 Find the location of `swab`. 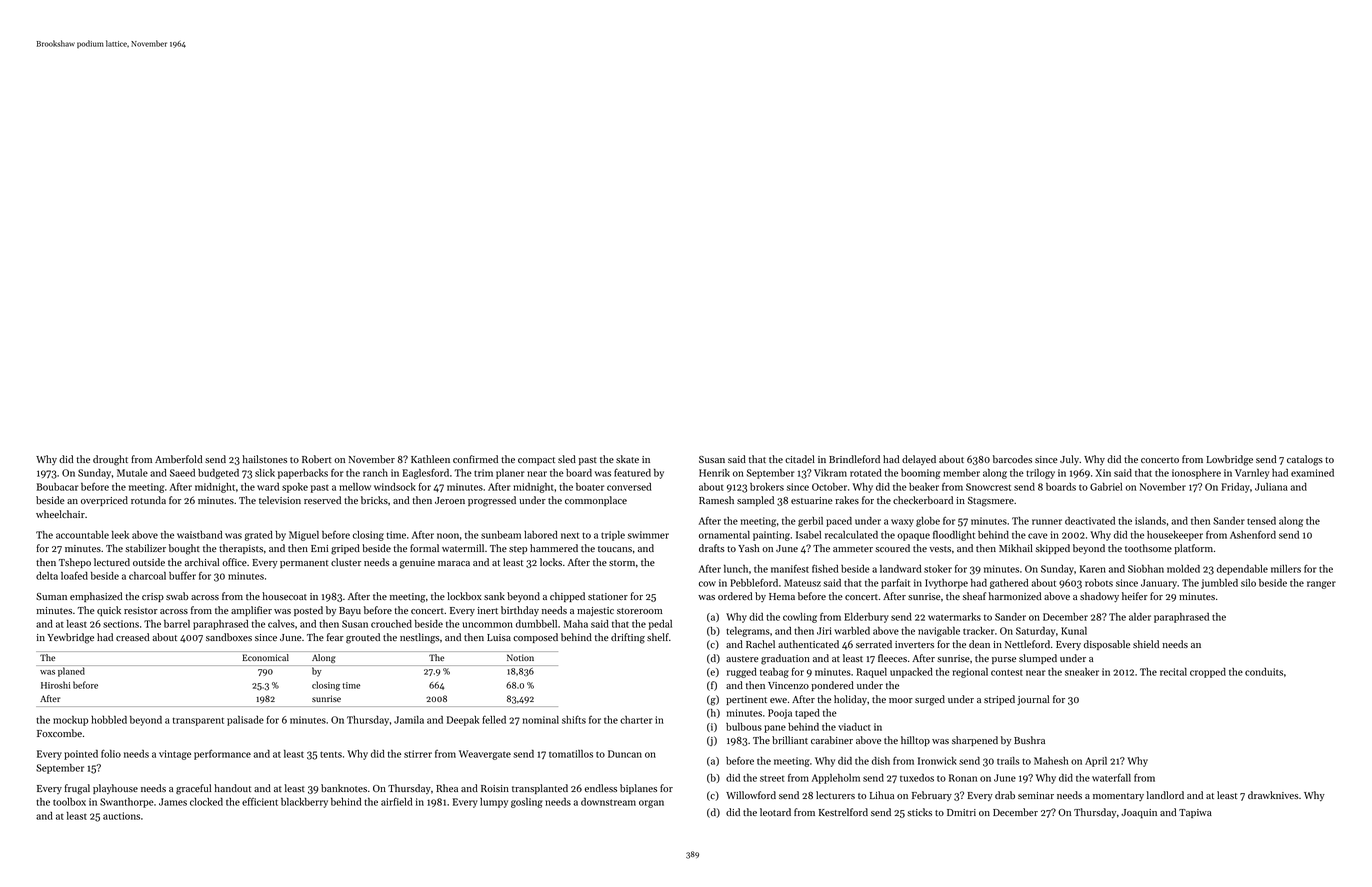

swab is located at coordinates (177, 596).
